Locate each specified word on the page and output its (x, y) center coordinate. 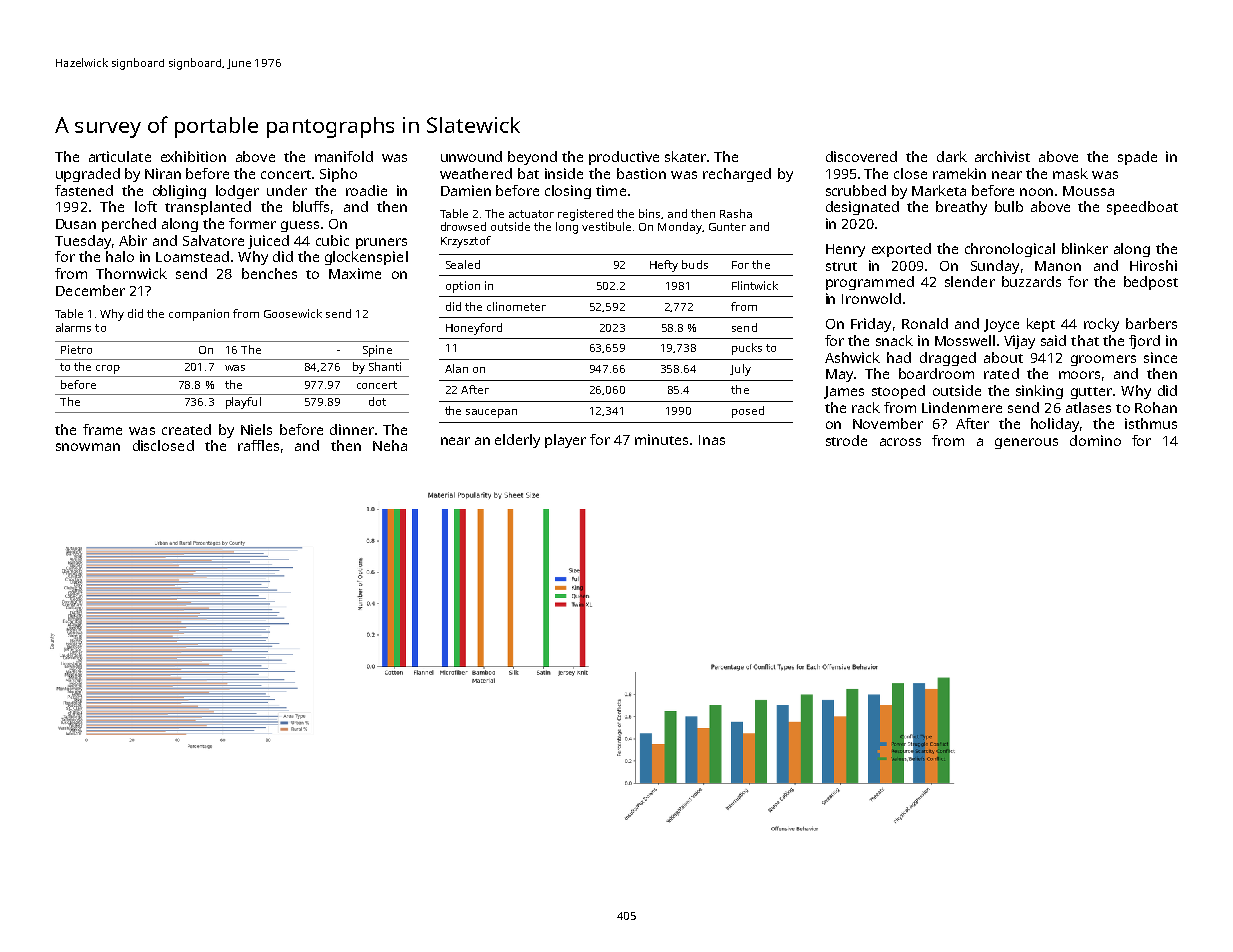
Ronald (925, 323)
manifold (344, 156)
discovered (861, 156)
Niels (256, 429)
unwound (471, 156)
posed (748, 412)
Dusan (76, 224)
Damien (466, 190)
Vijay (1019, 342)
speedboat (1142, 208)
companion (199, 315)
